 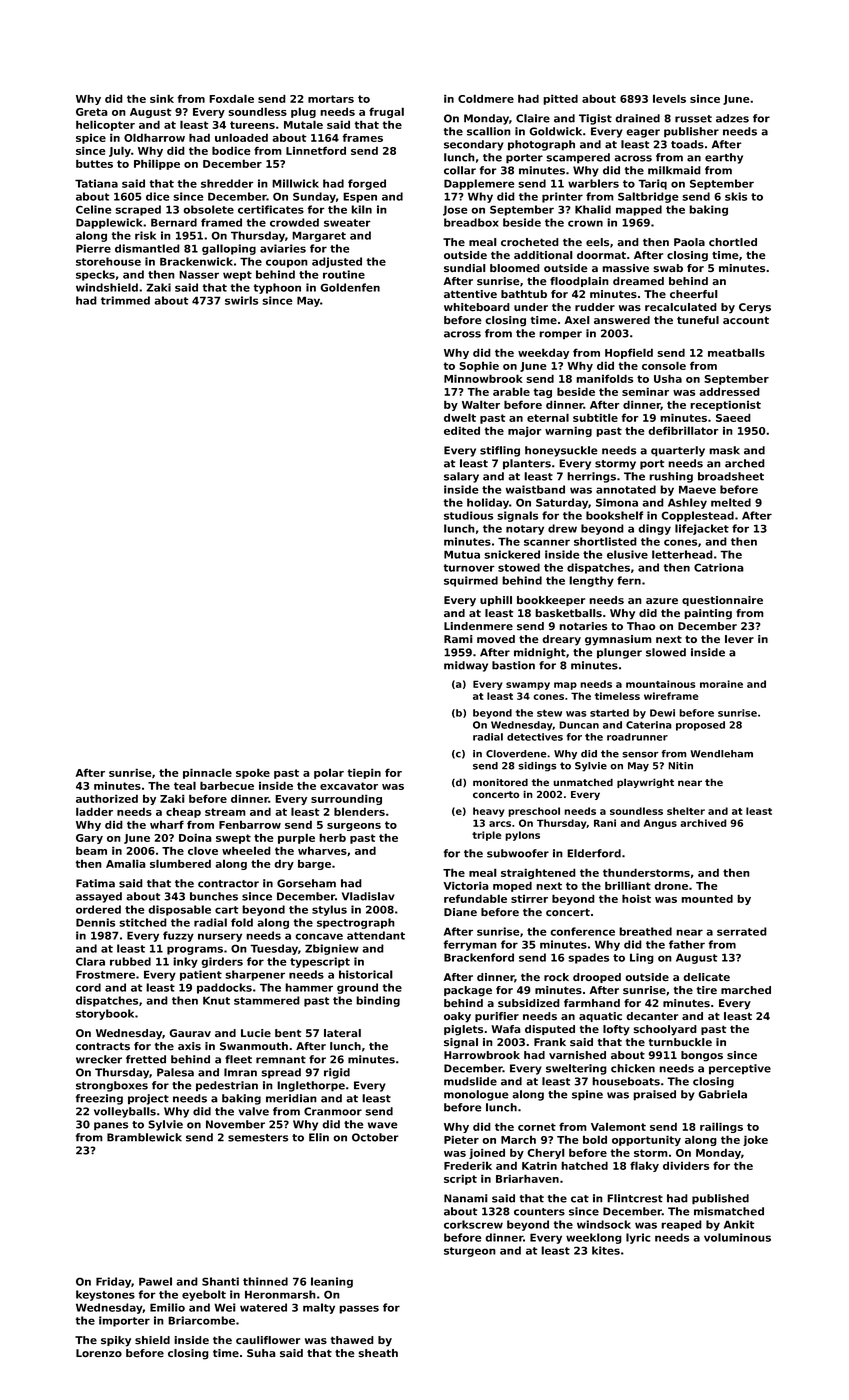 What do you see at coordinates (207, 773) in the image?
I see `pinnacle` at bounding box center [207, 773].
